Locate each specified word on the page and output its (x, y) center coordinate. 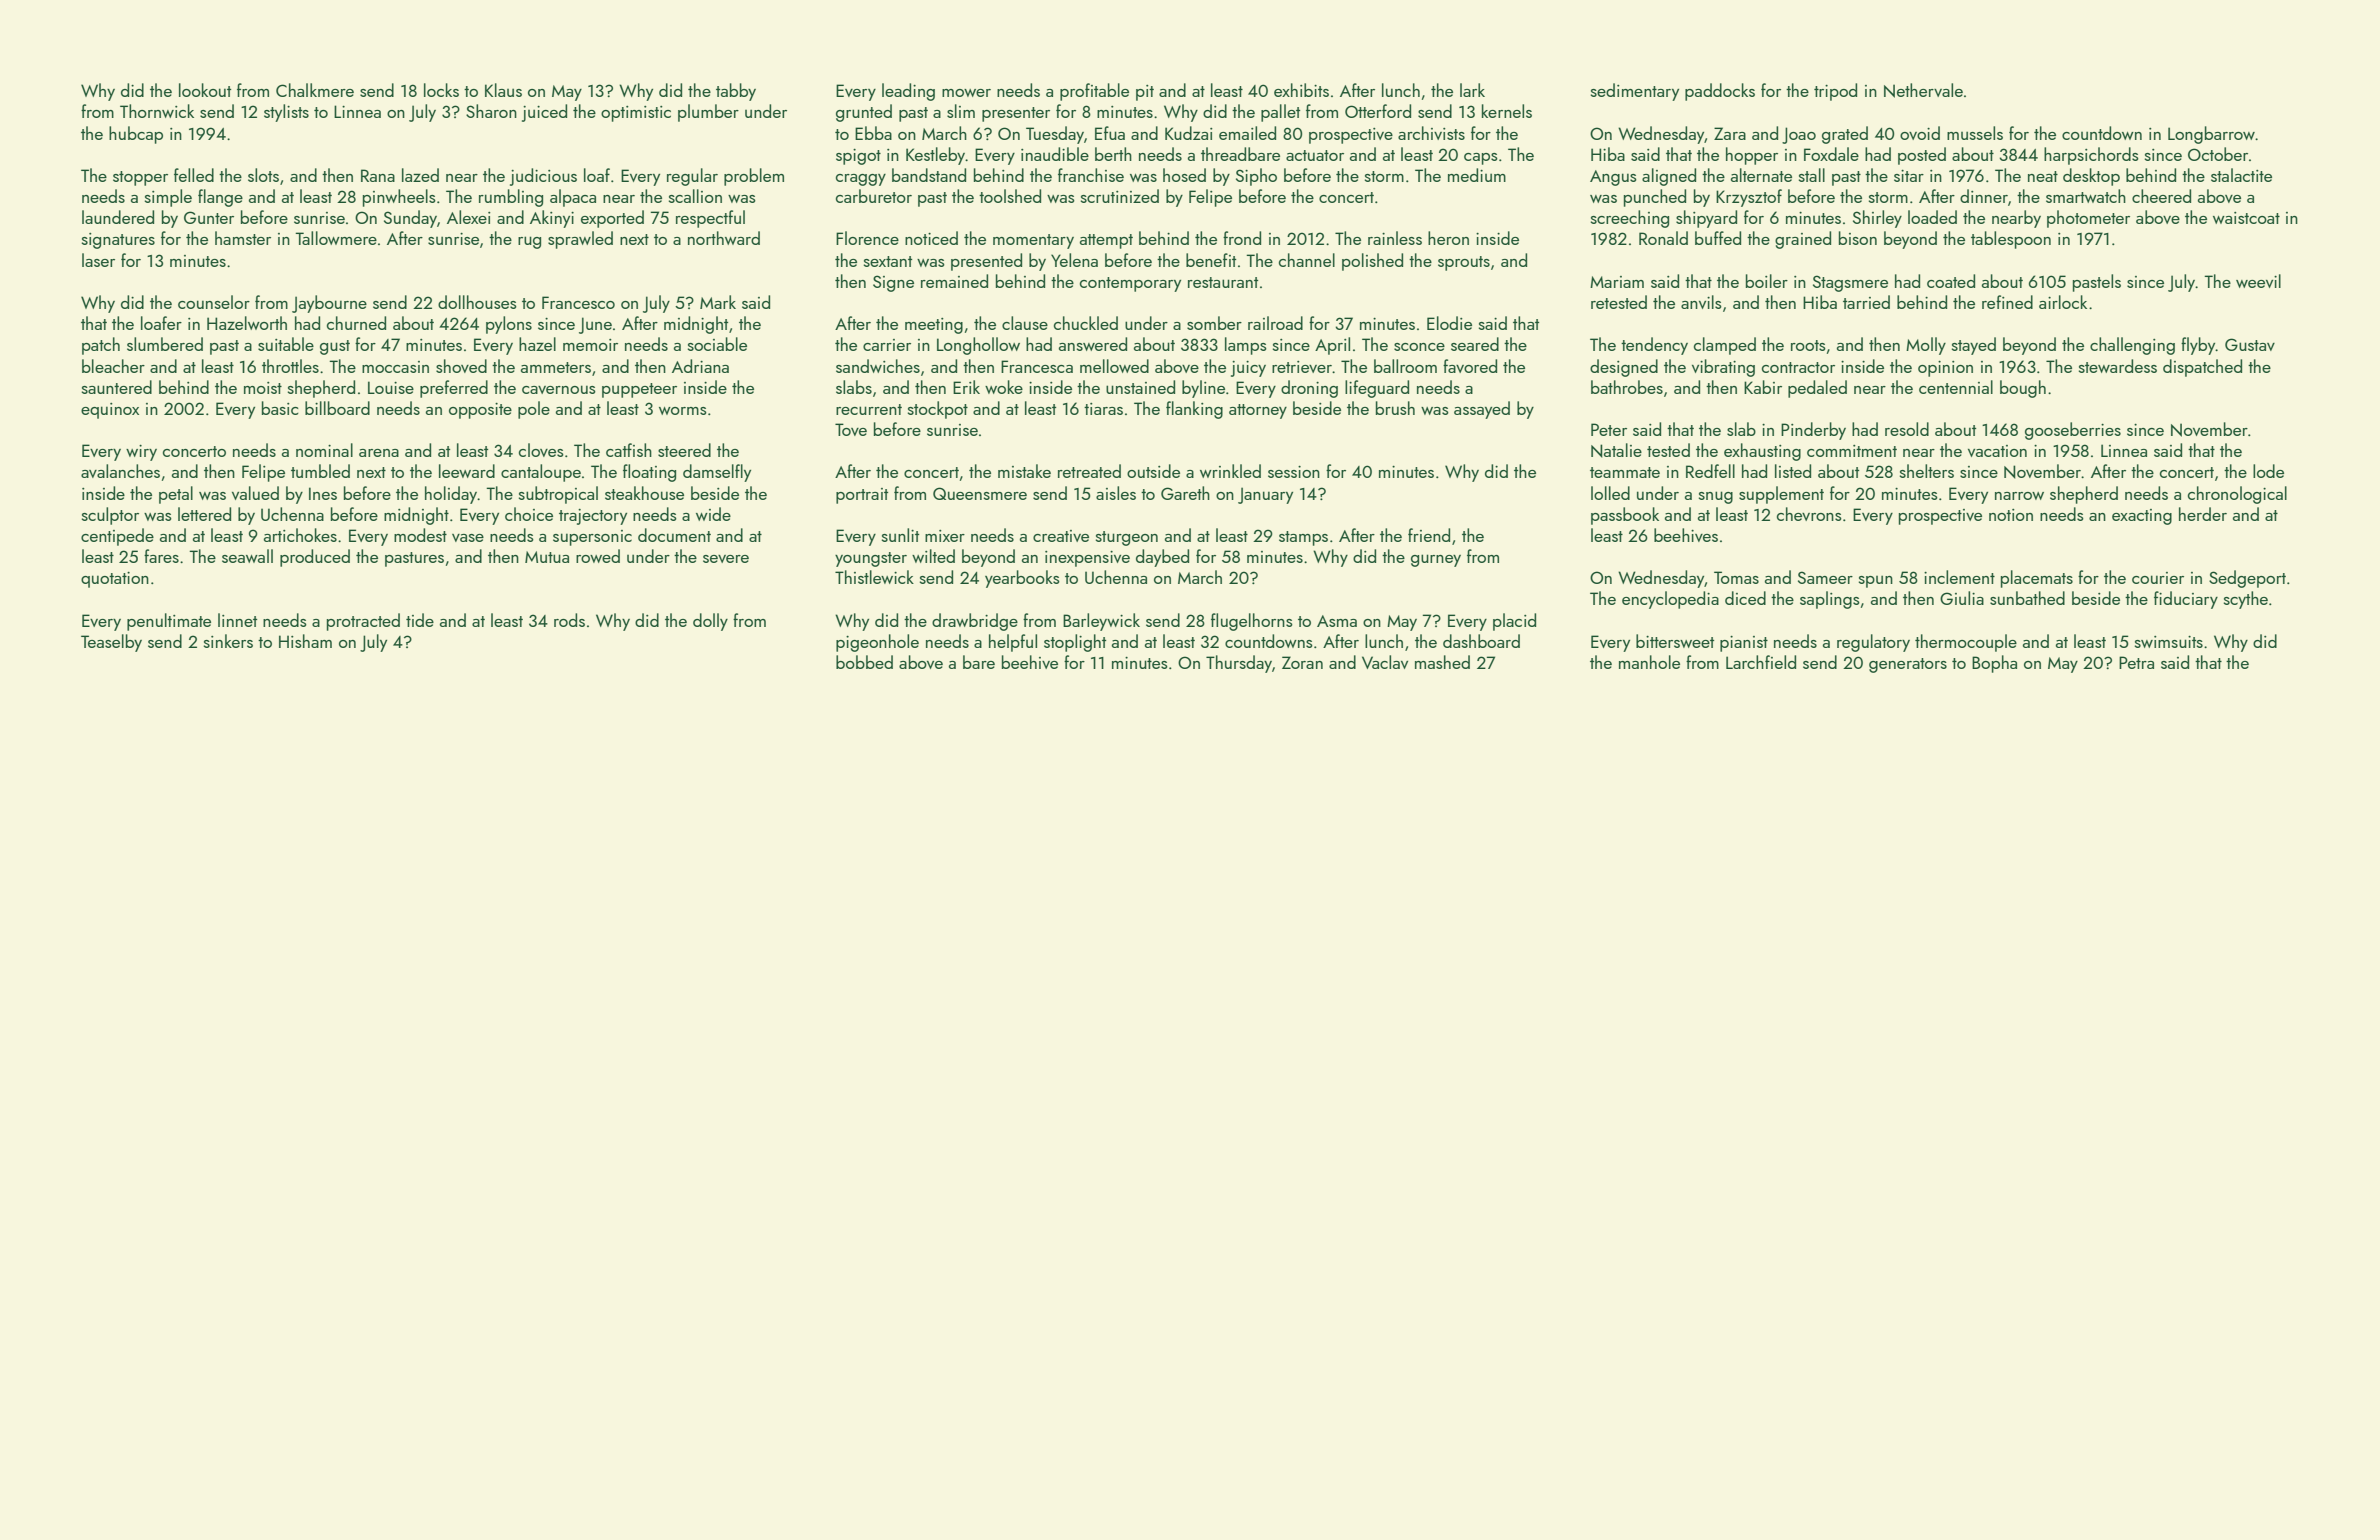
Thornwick (157, 111)
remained (954, 281)
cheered (2161, 196)
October (2218, 154)
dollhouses (477, 302)
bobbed (864, 662)
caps (1481, 159)
